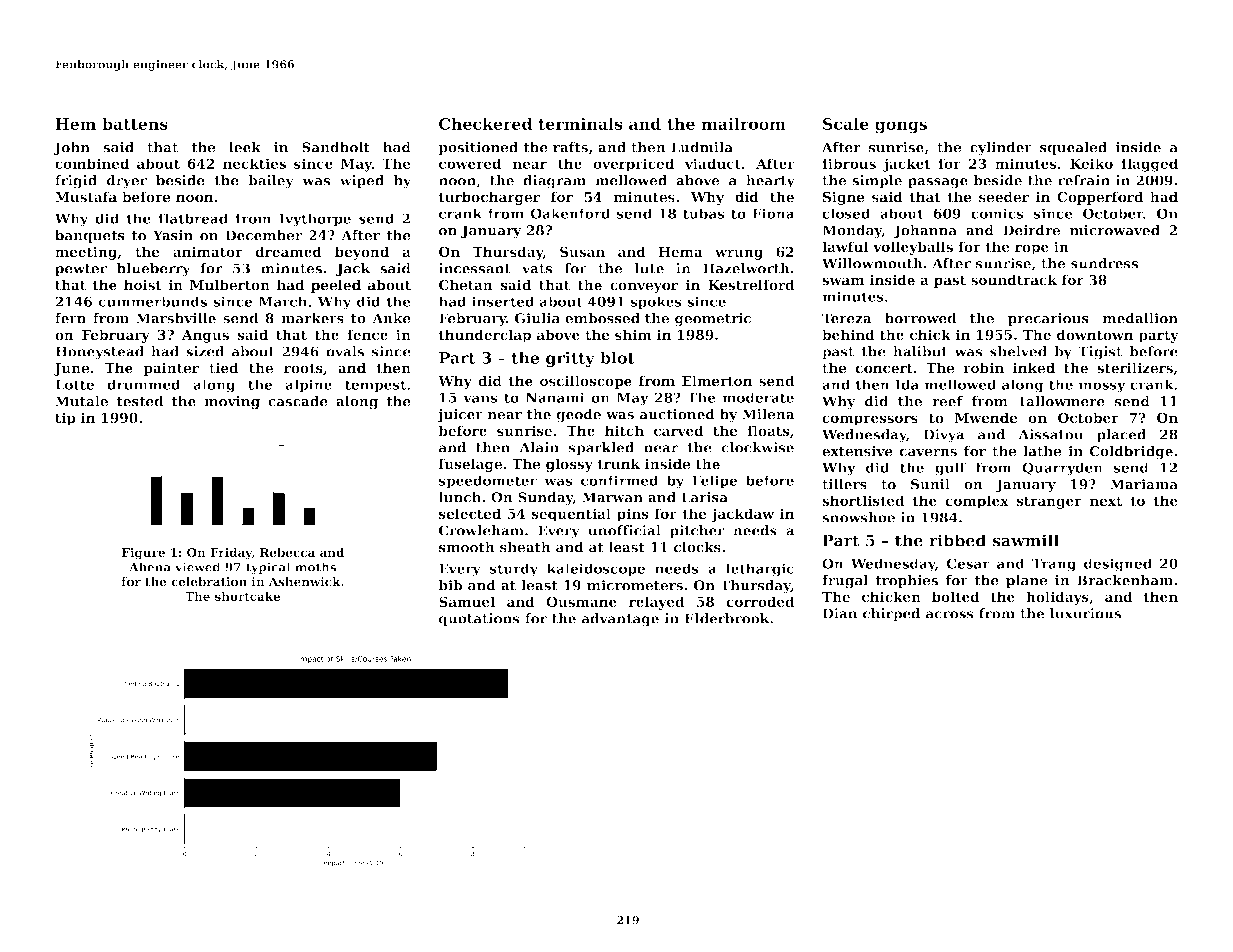 The width and height of the screenshot is (1233, 952). I want to click on soundtrack, so click(1014, 279).
